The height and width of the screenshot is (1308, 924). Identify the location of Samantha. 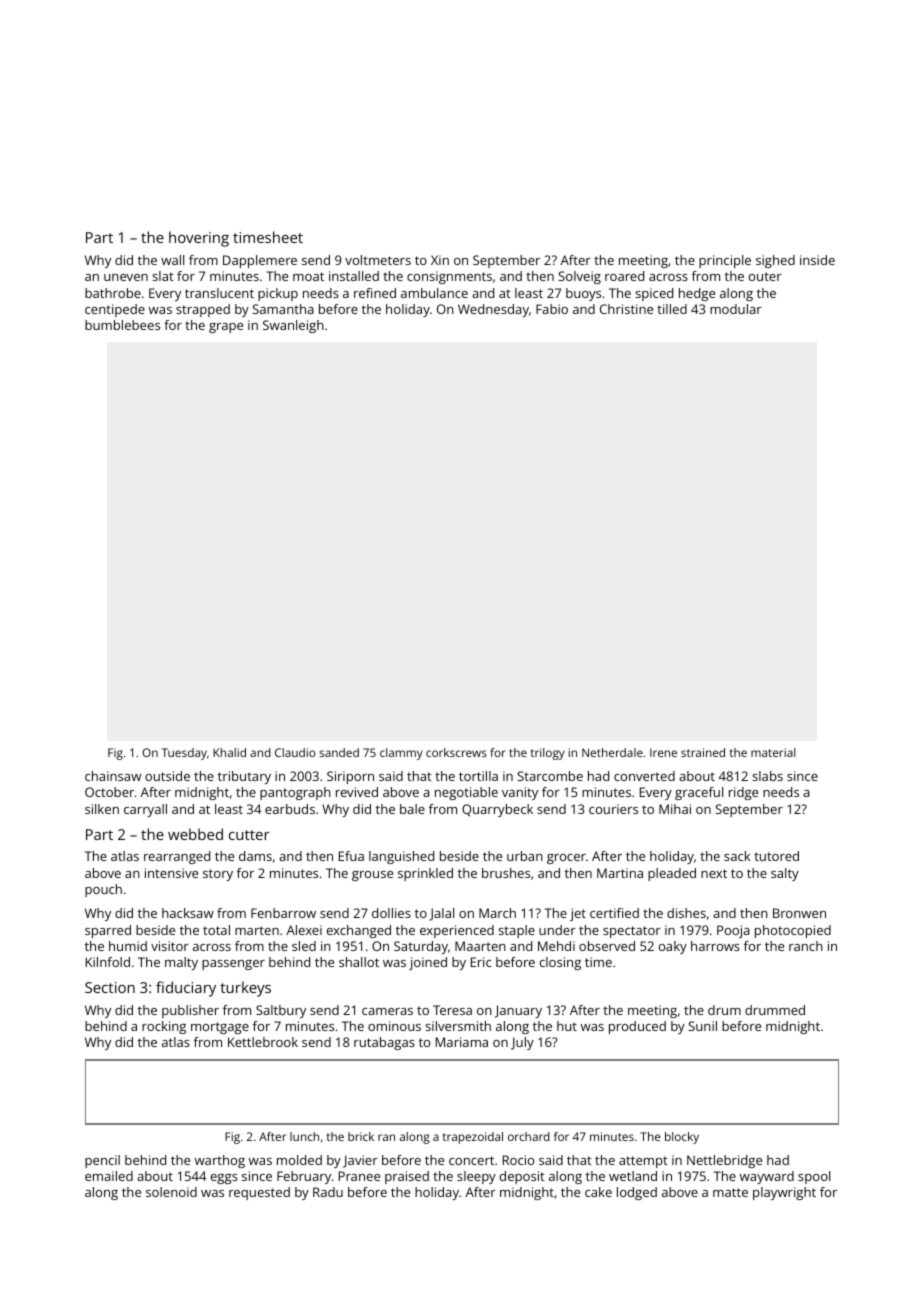
(283, 309).
